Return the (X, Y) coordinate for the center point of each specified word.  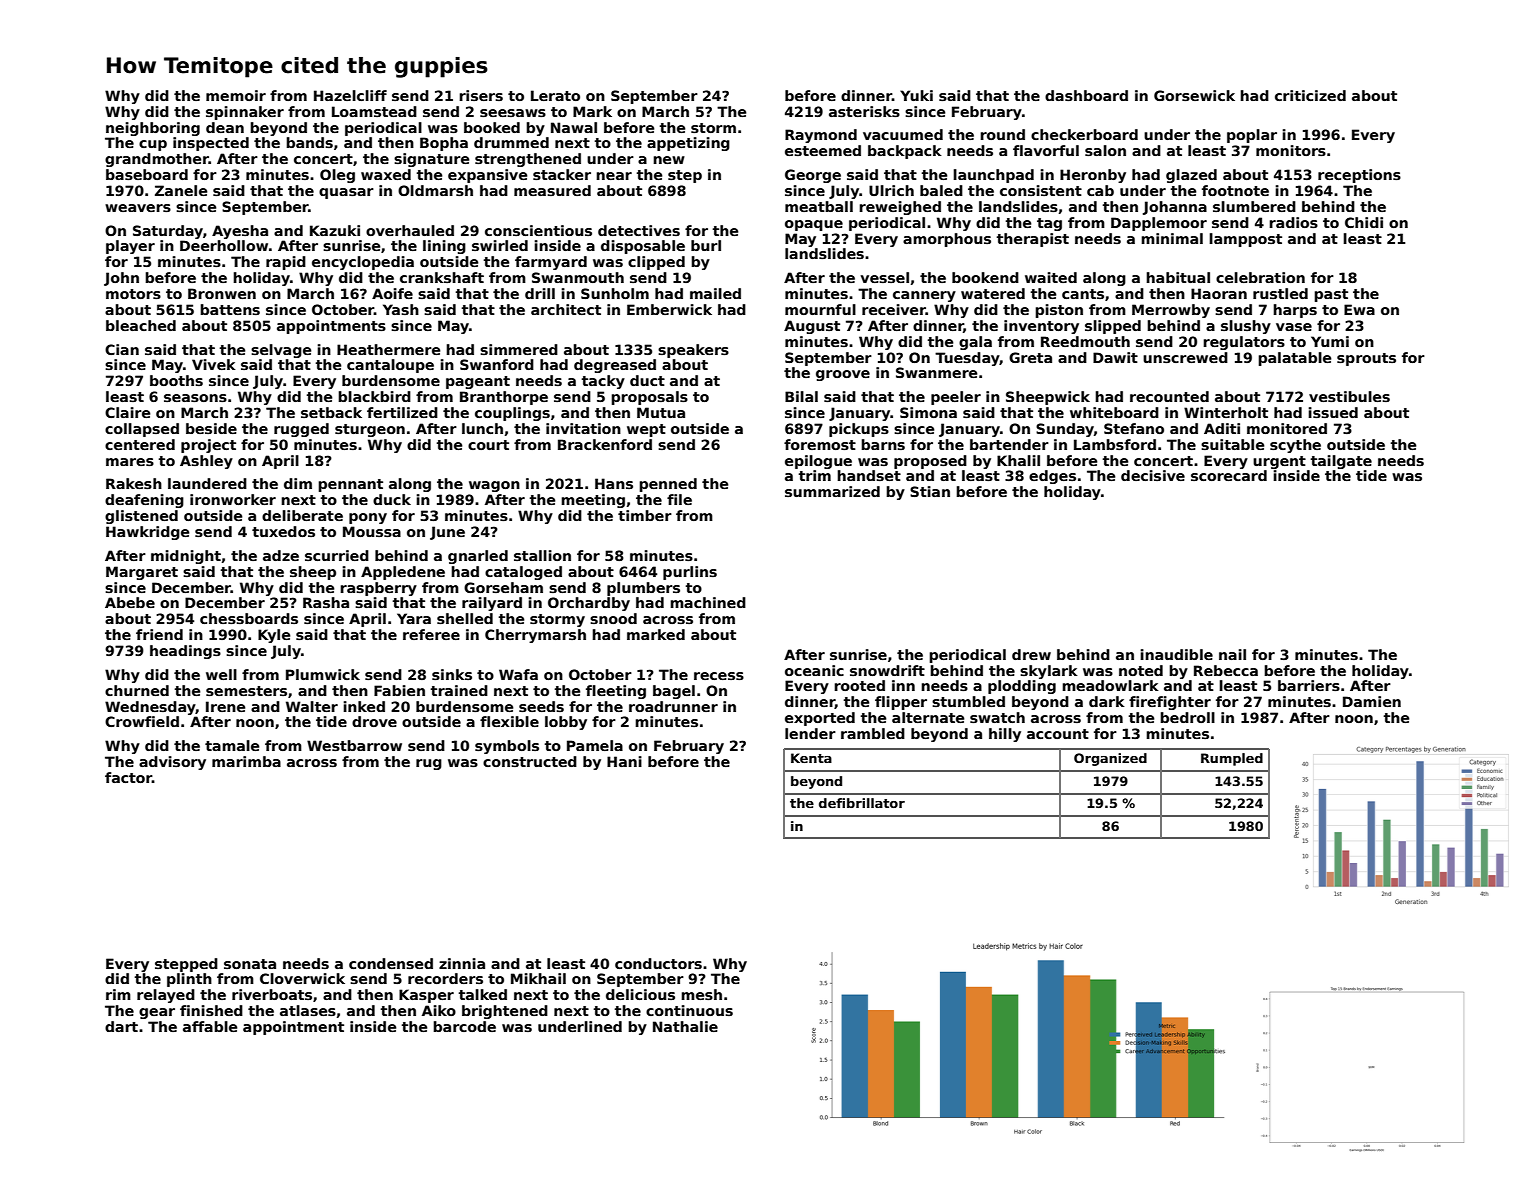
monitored (1287, 428)
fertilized (402, 412)
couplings (512, 414)
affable (210, 1026)
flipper (901, 703)
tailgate (1341, 462)
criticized (1310, 95)
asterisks (864, 111)
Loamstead (374, 111)
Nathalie (685, 1026)
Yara (414, 618)
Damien (1372, 701)
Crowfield (142, 721)
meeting (593, 501)
